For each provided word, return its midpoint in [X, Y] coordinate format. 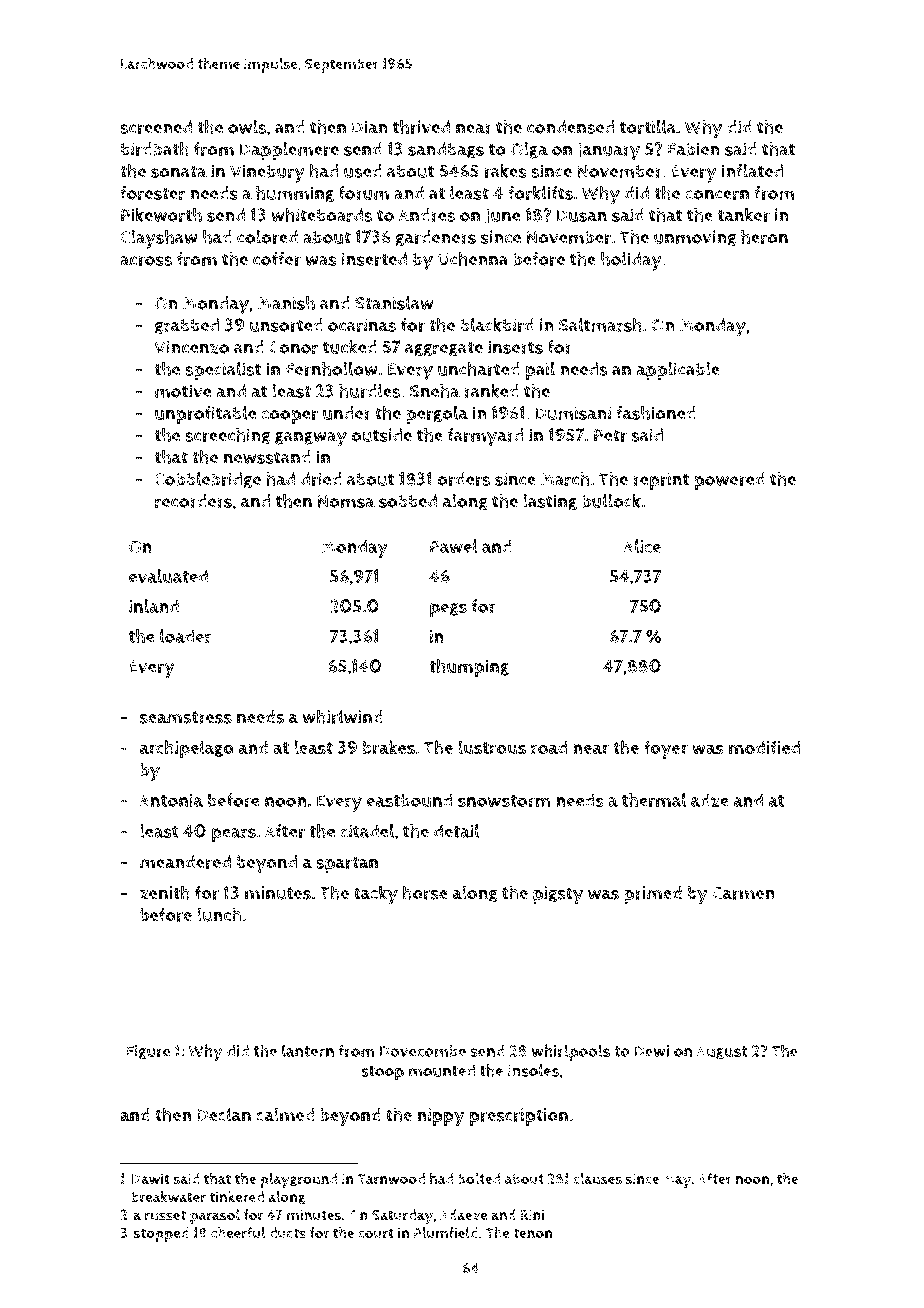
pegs [448, 610]
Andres [427, 215]
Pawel [454, 546]
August [722, 1052]
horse [425, 892]
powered [729, 481]
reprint [661, 481]
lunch [219, 914]
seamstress [186, 717]
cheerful [238, 1233]
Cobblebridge [207, 480]
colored [267, 237]
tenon [532, 1233]
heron [764, 236]
